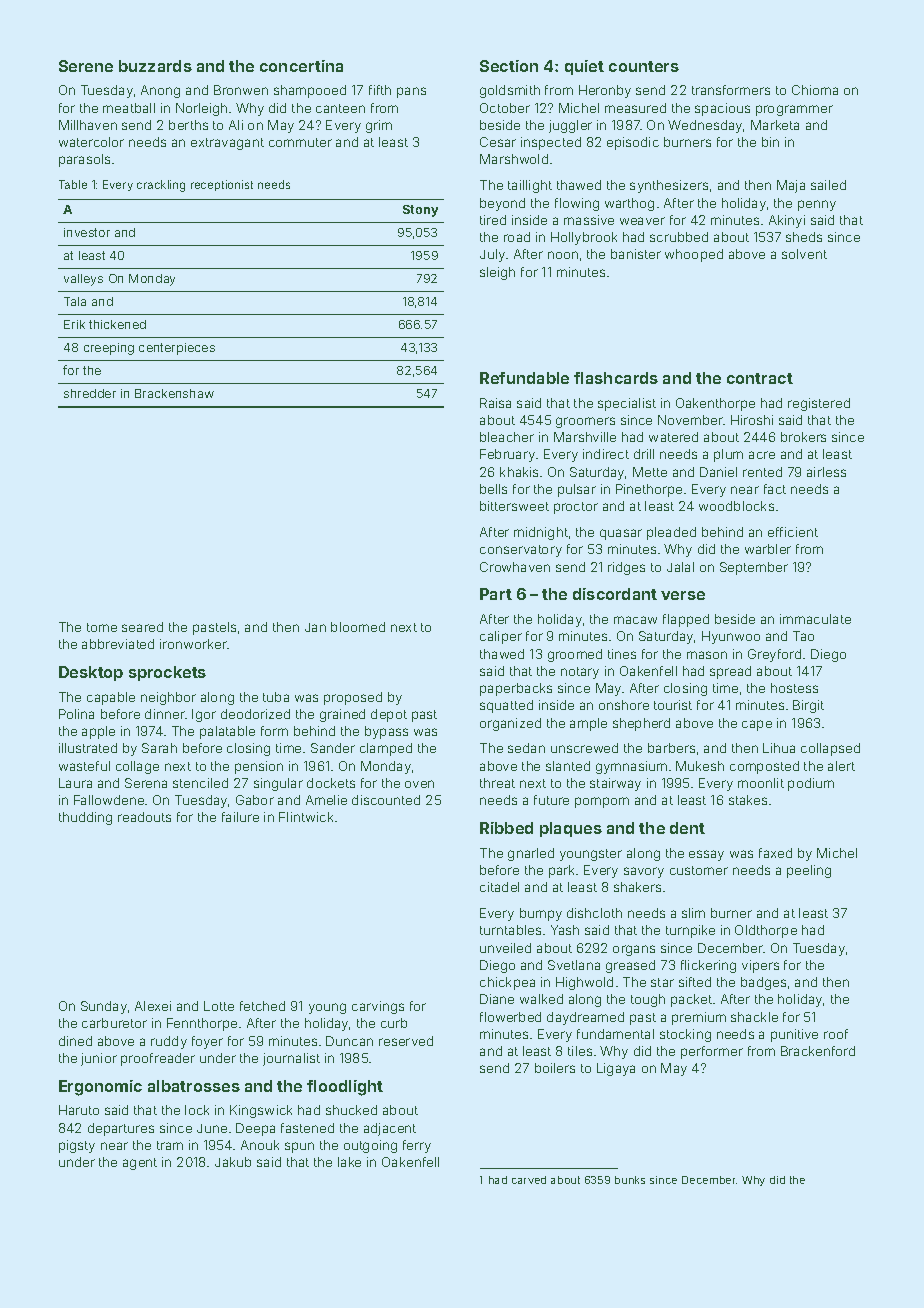 The image size is (924, 1308). Describe the element at coordinates (509, 66) in the document. I see `Section` at that location.
